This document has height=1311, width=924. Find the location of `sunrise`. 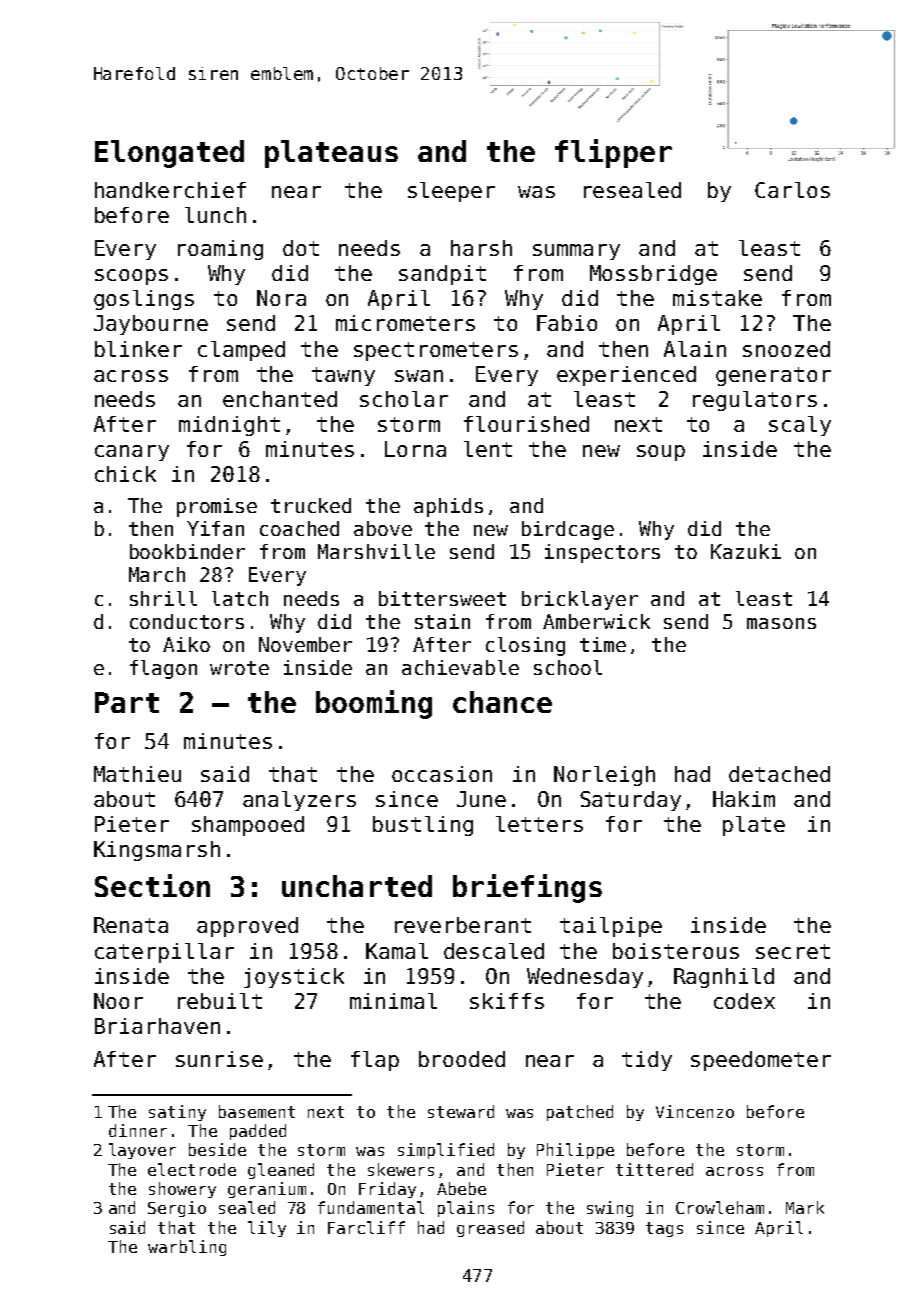

sunrise is located at coordinates (219, 1059).
